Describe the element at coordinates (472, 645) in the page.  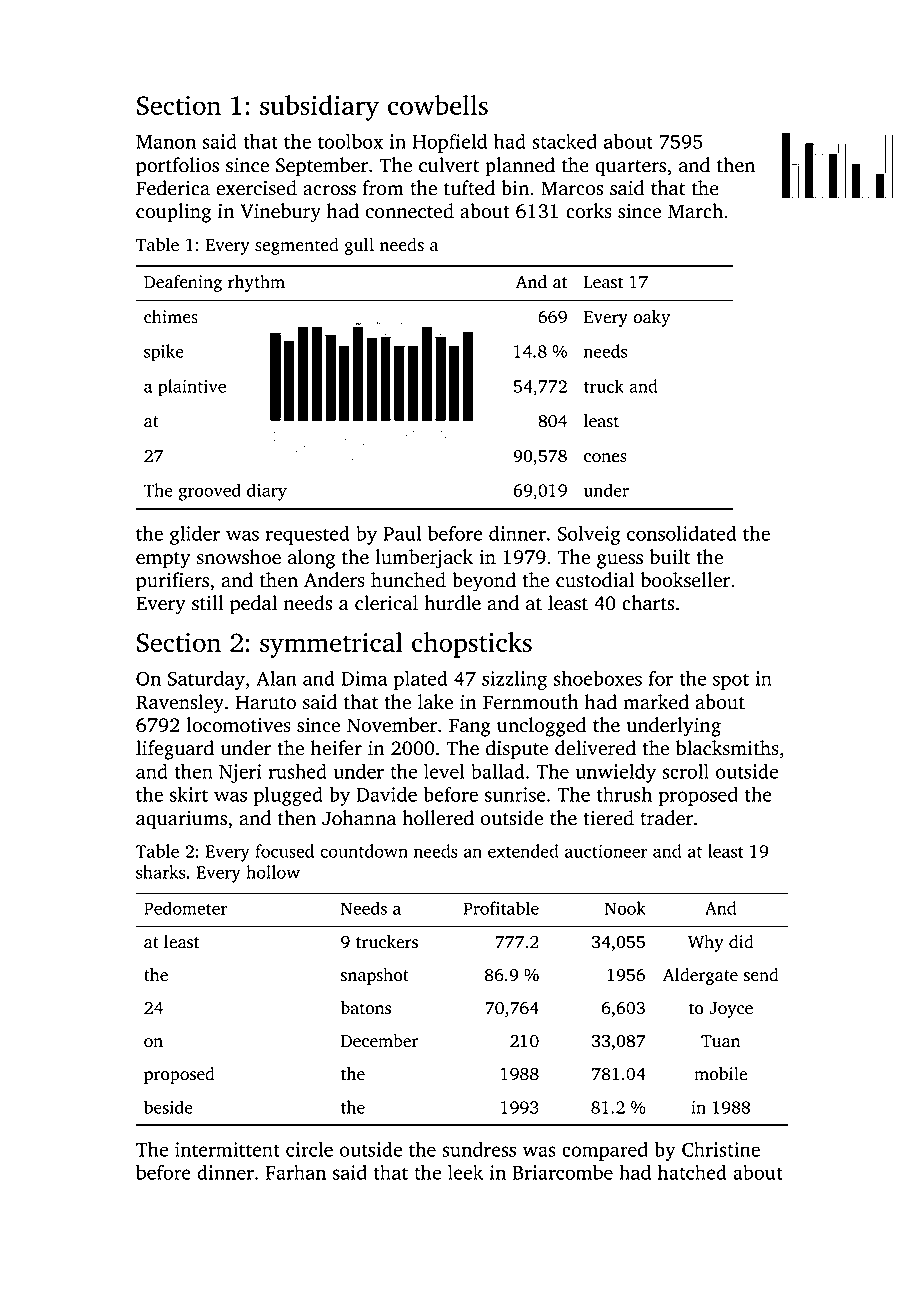
I see `chopsticks` at that location.
